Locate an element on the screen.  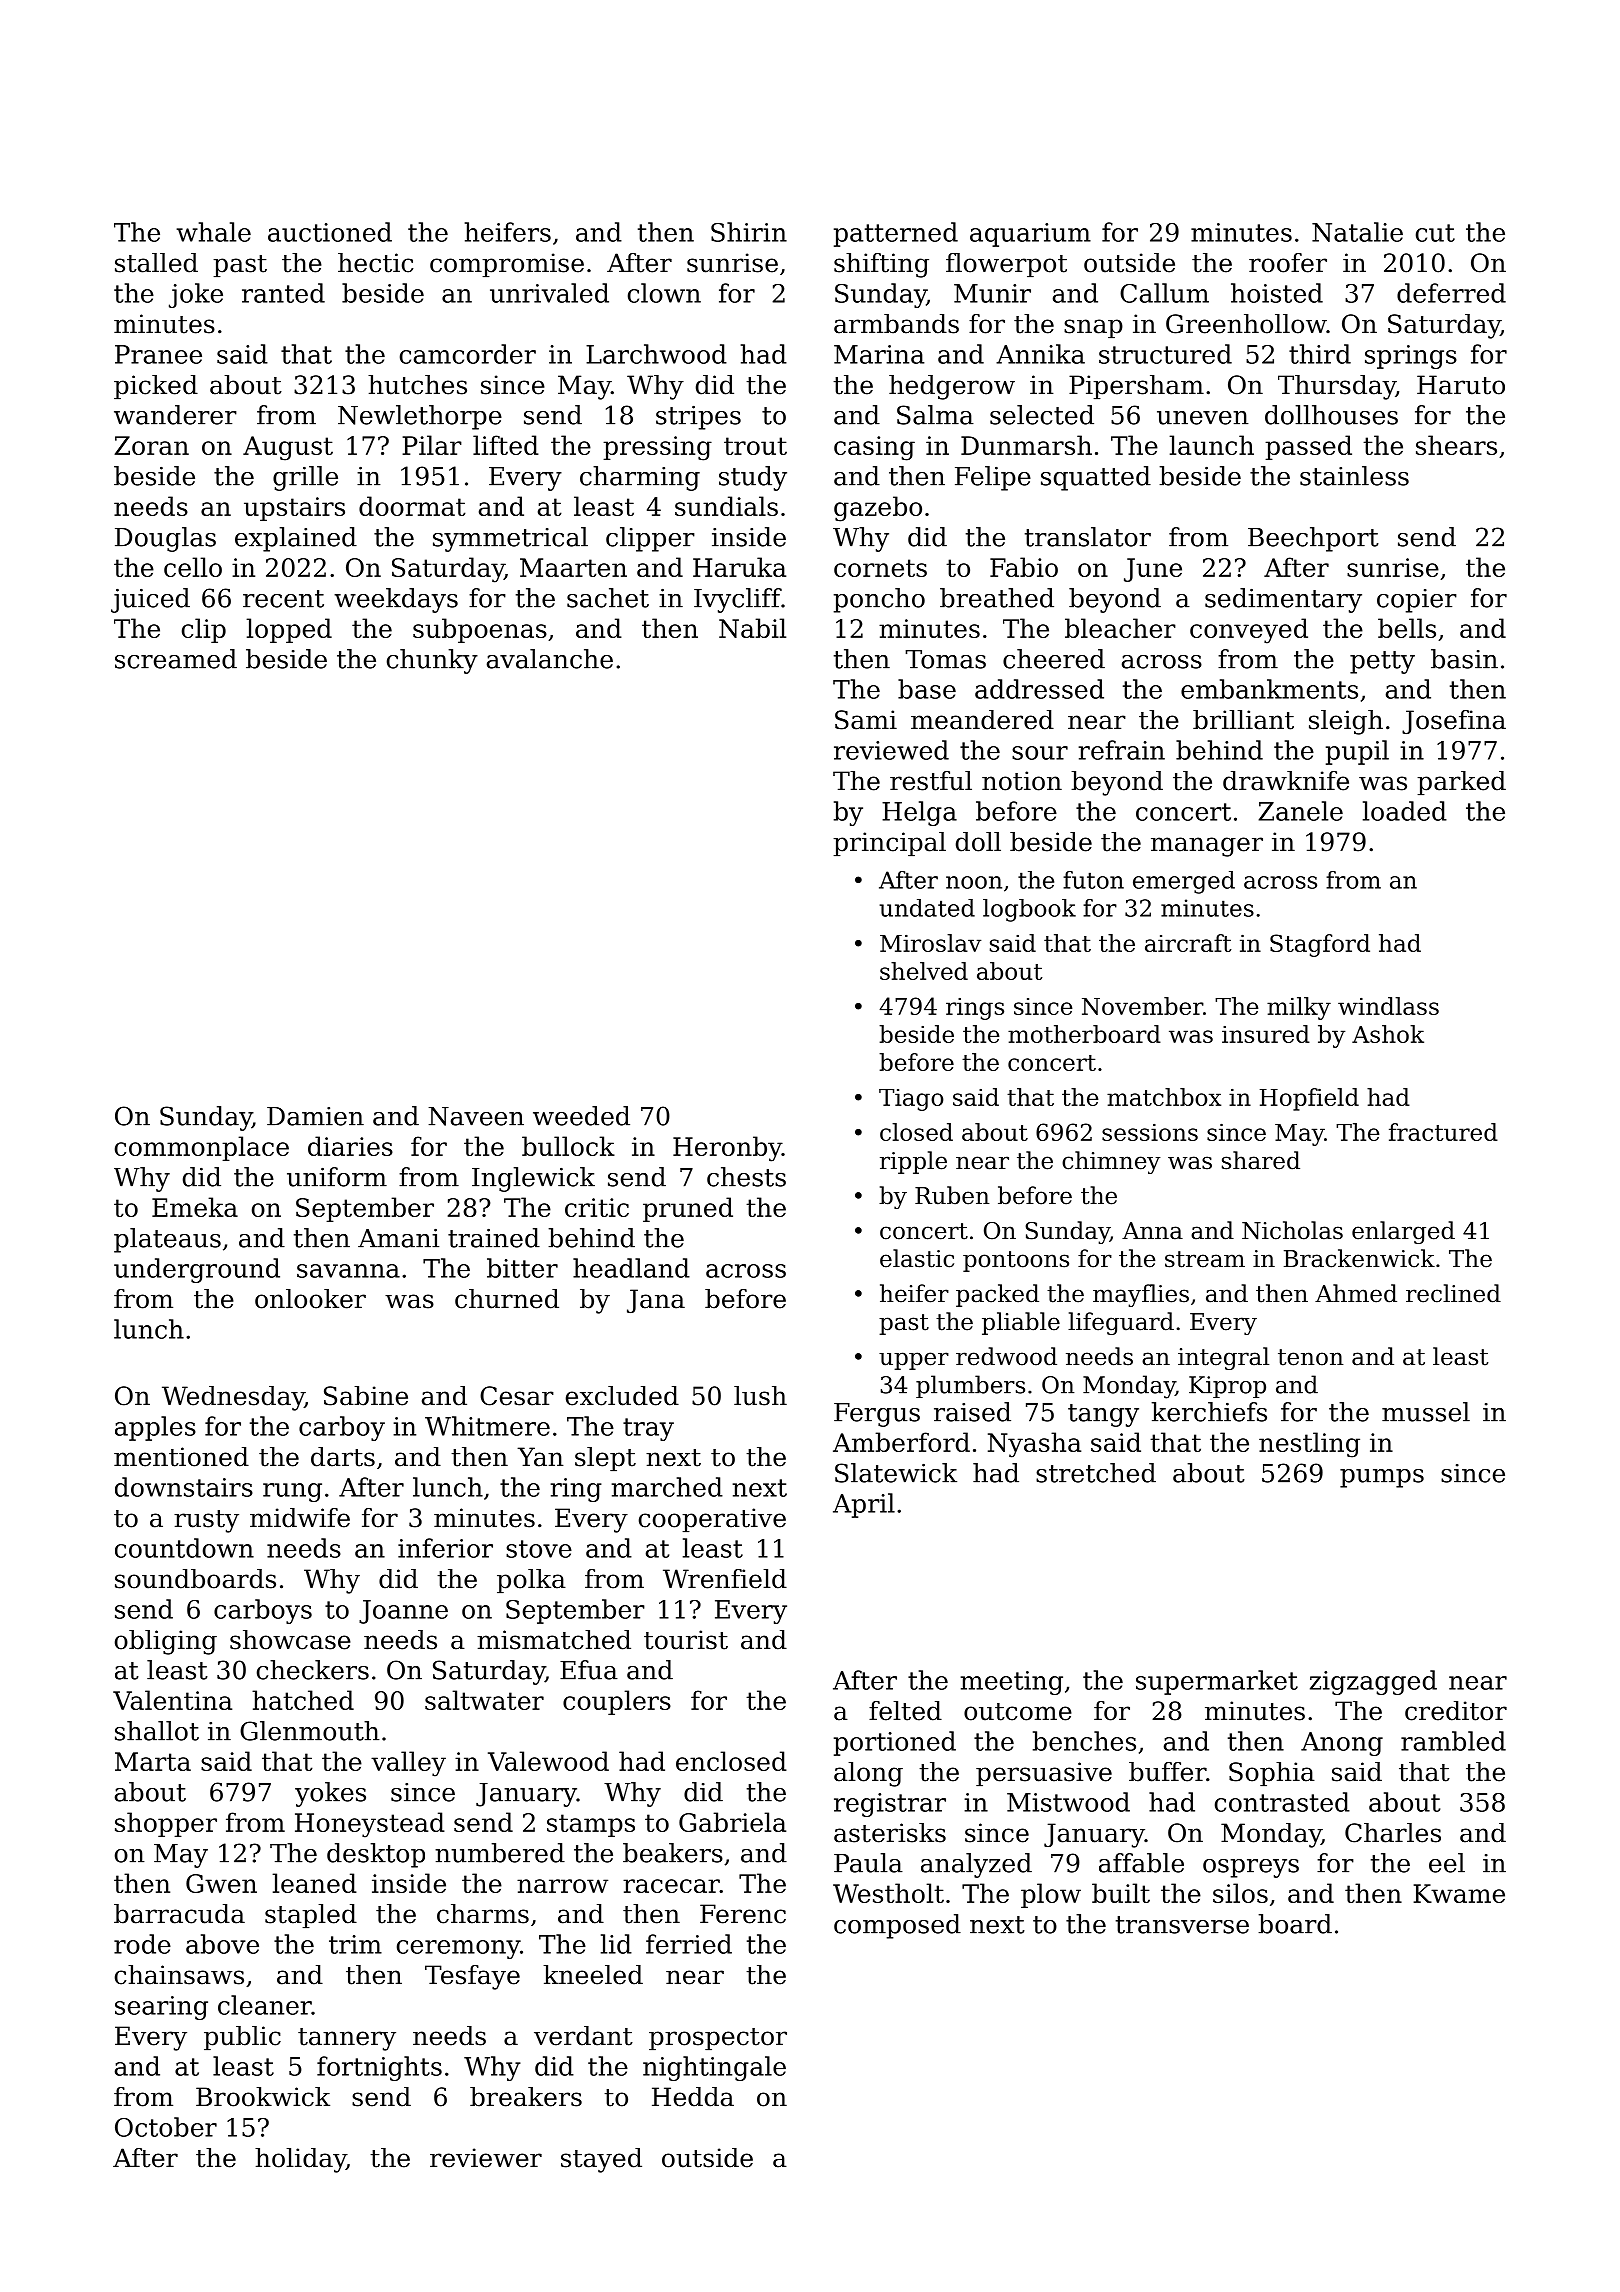
patterned is located at coordinates (896, 234).
